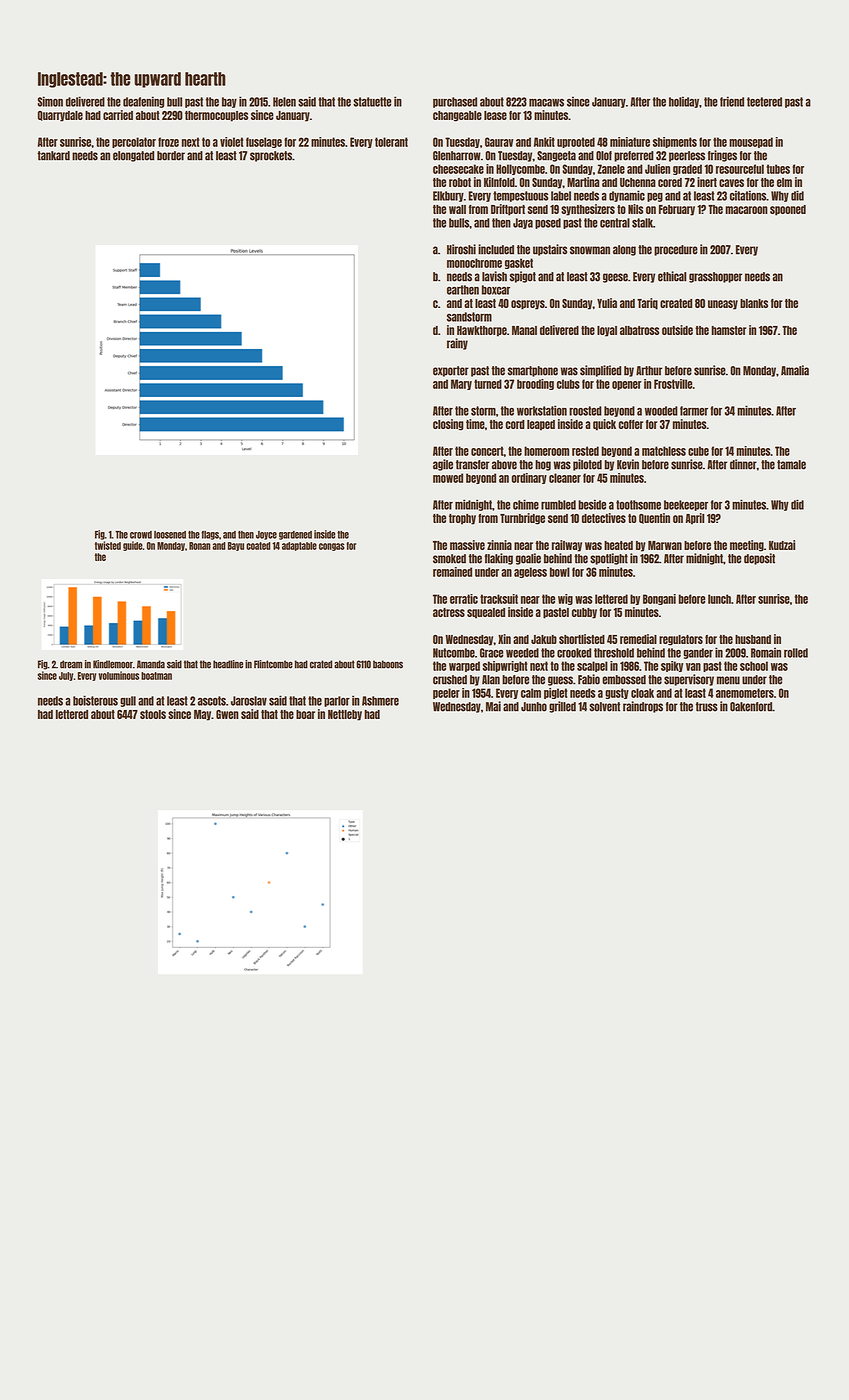  Describe the element at coordinates (53, 156) in the screenshot. I see `tankard` at that location.
